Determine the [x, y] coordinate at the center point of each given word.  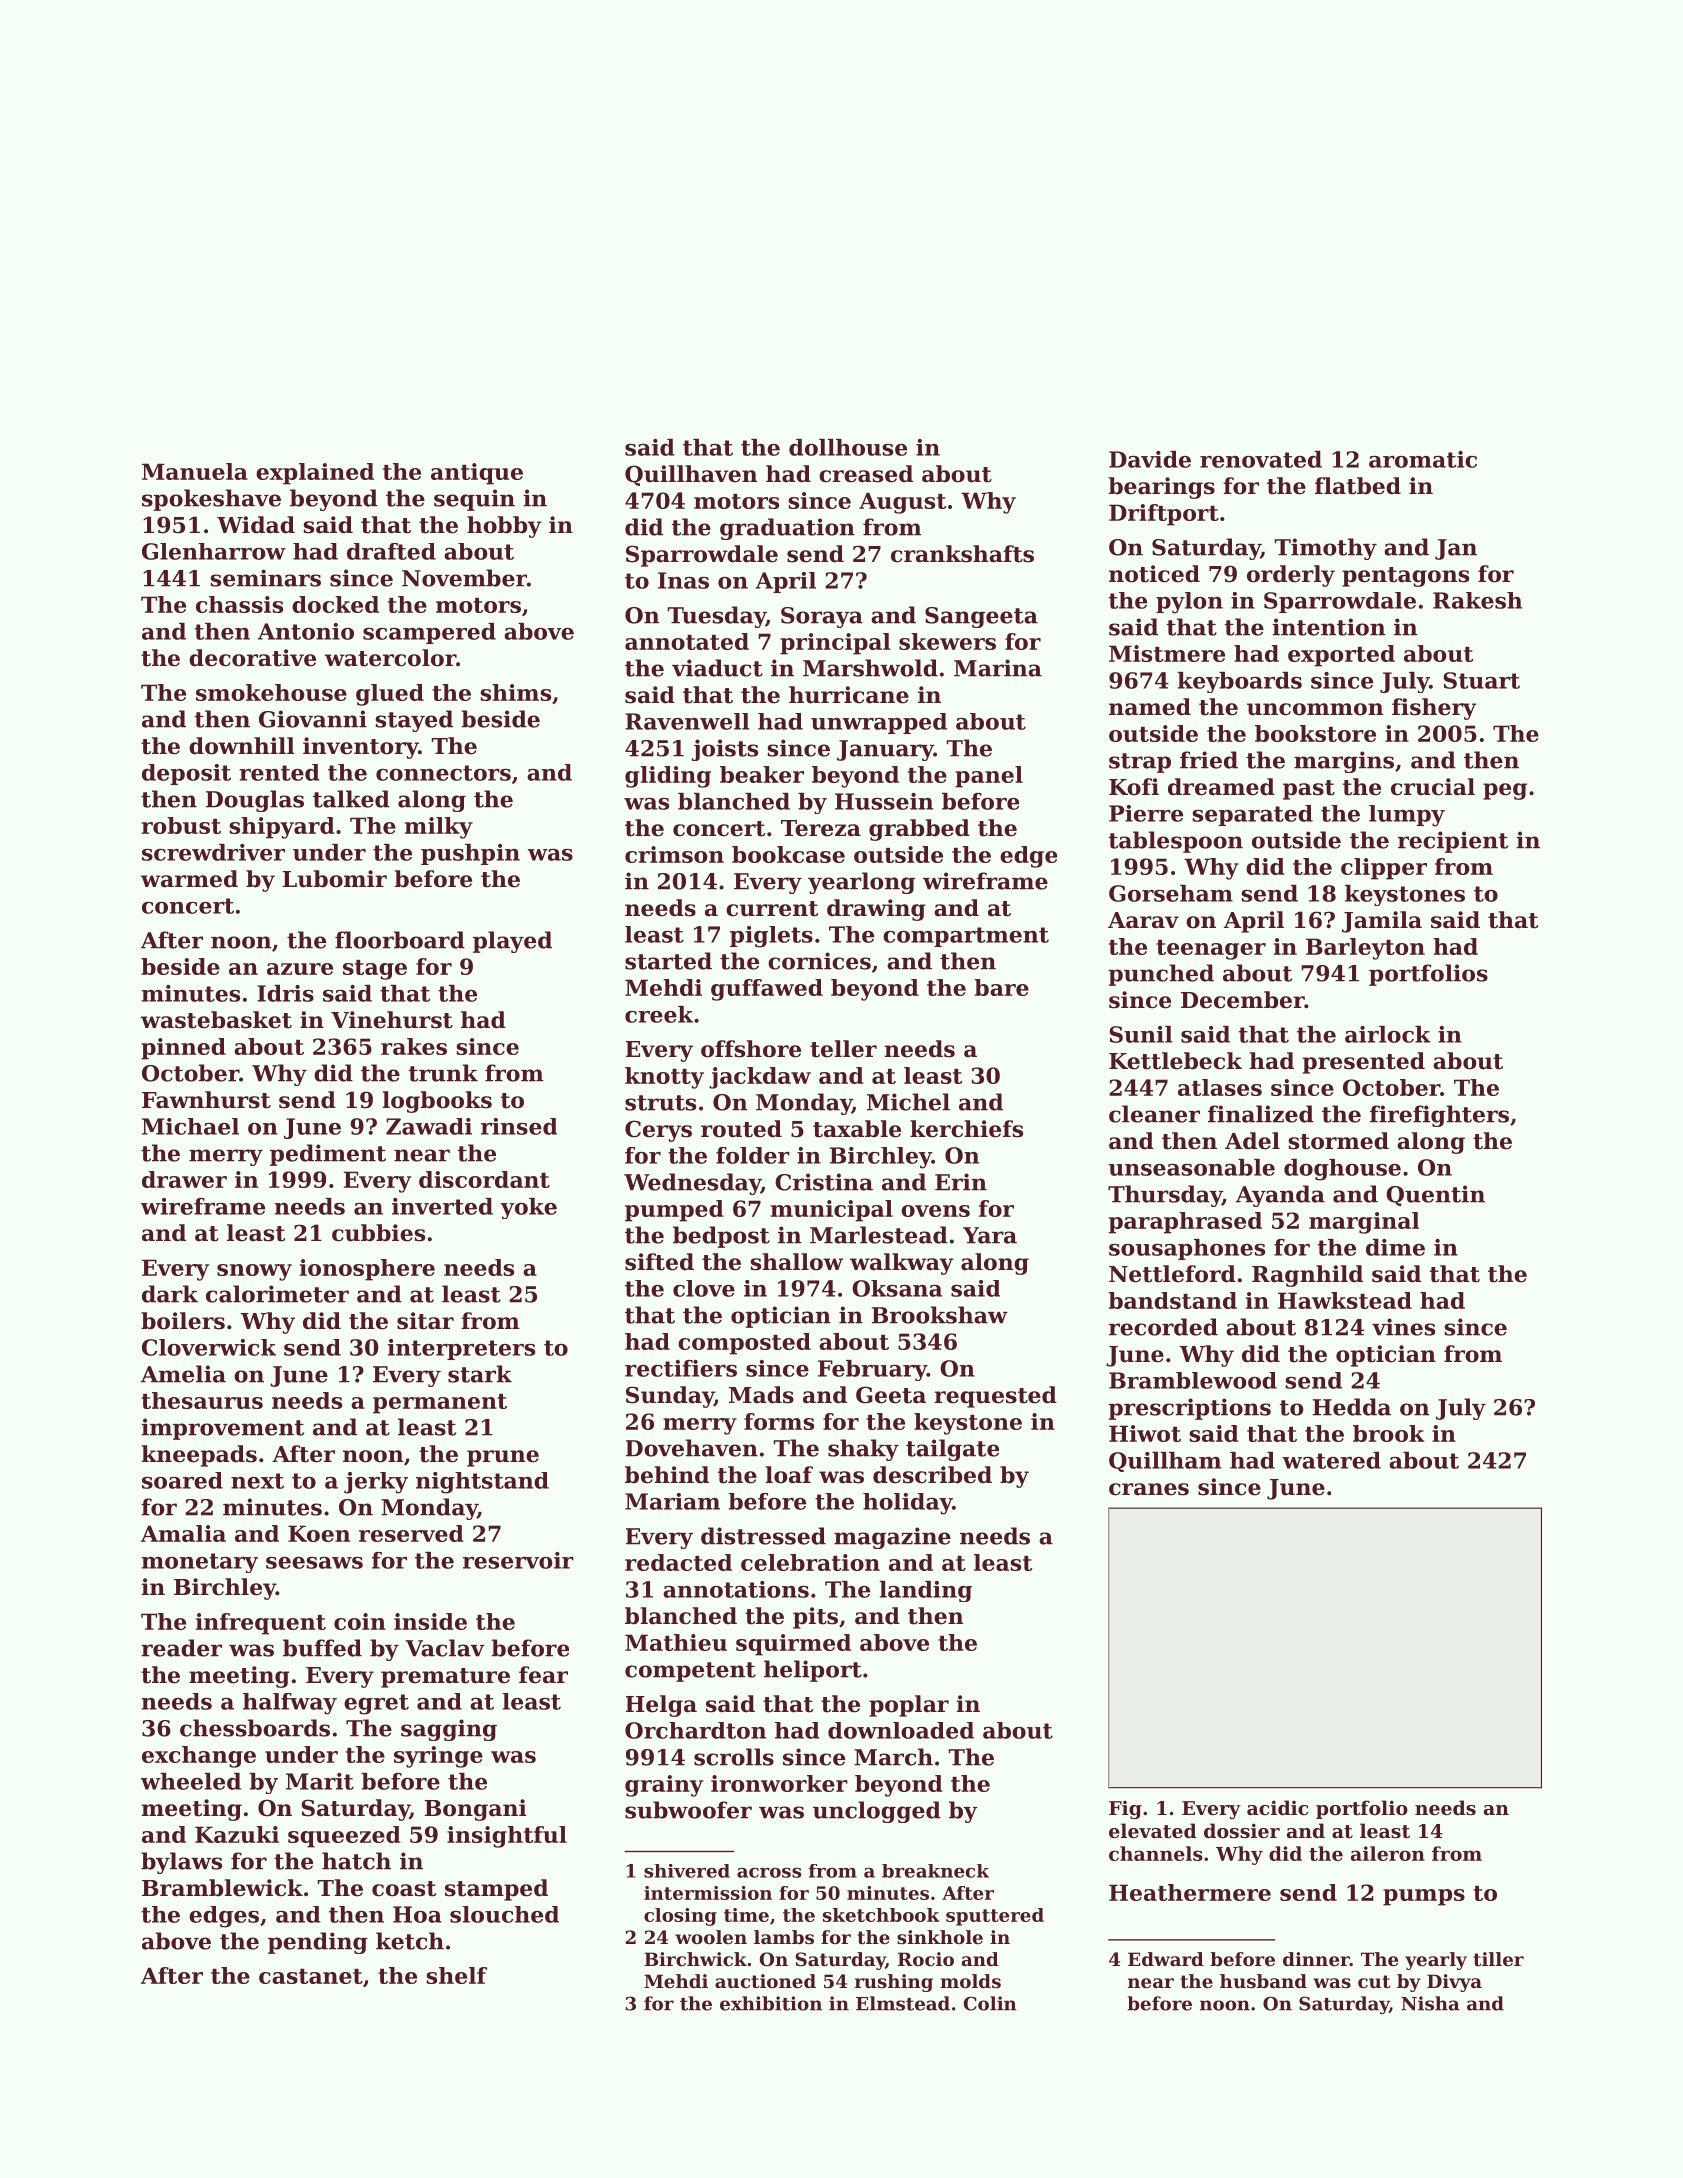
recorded [1163, 1327]
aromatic [1423, 459]
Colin [990, 2003]
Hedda [1352, 1407]
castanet [311, 1976]
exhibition [771, 2003]
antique [477, 474]
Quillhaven [691, 475]
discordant [484, 1179]
